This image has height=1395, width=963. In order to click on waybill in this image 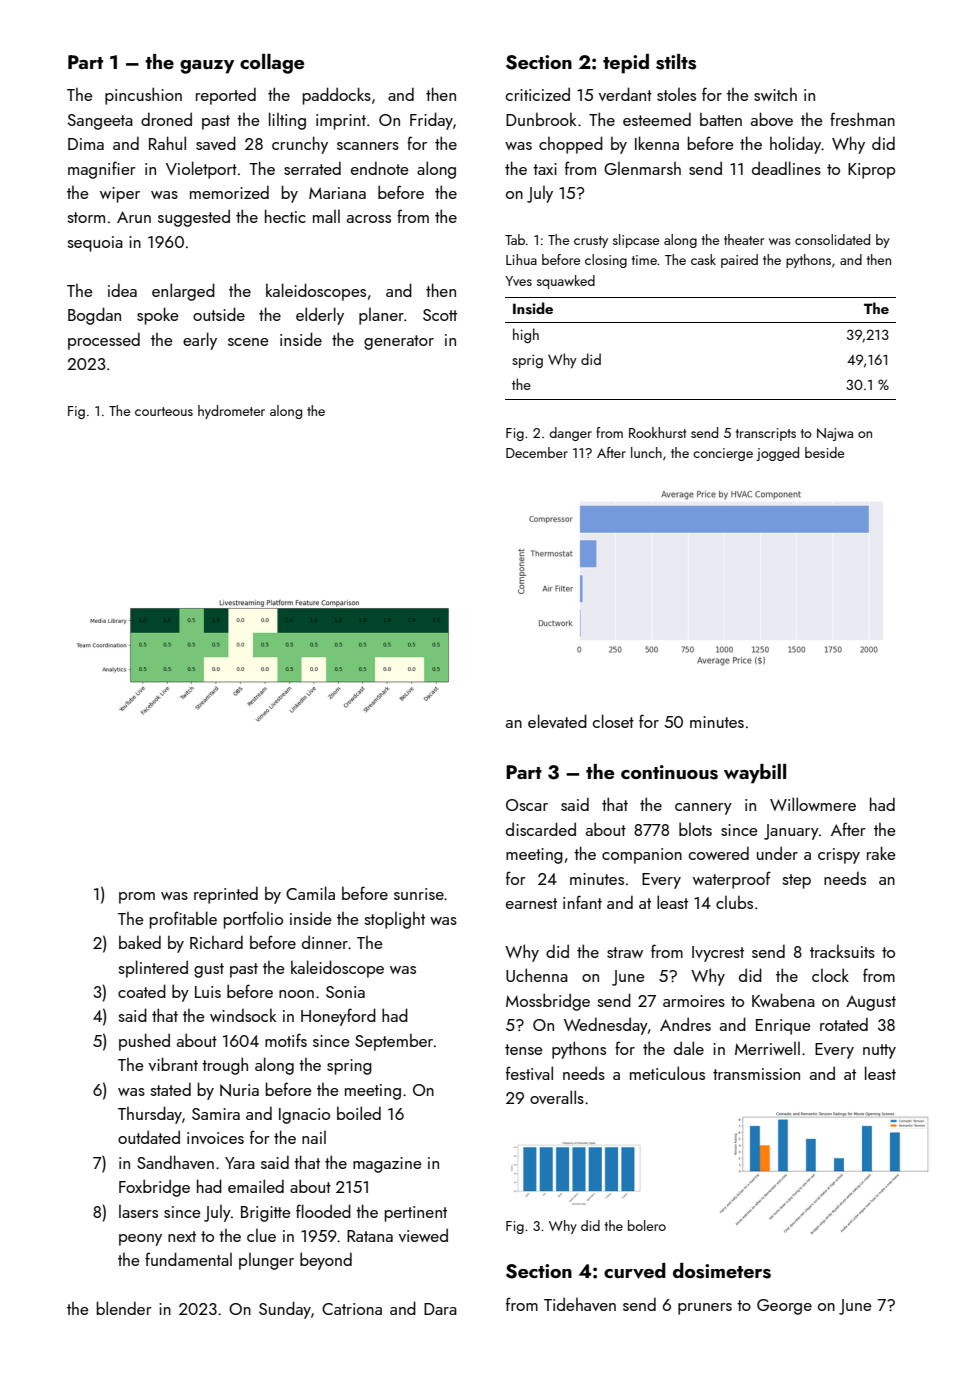, I will do `click(755, 774)`.
